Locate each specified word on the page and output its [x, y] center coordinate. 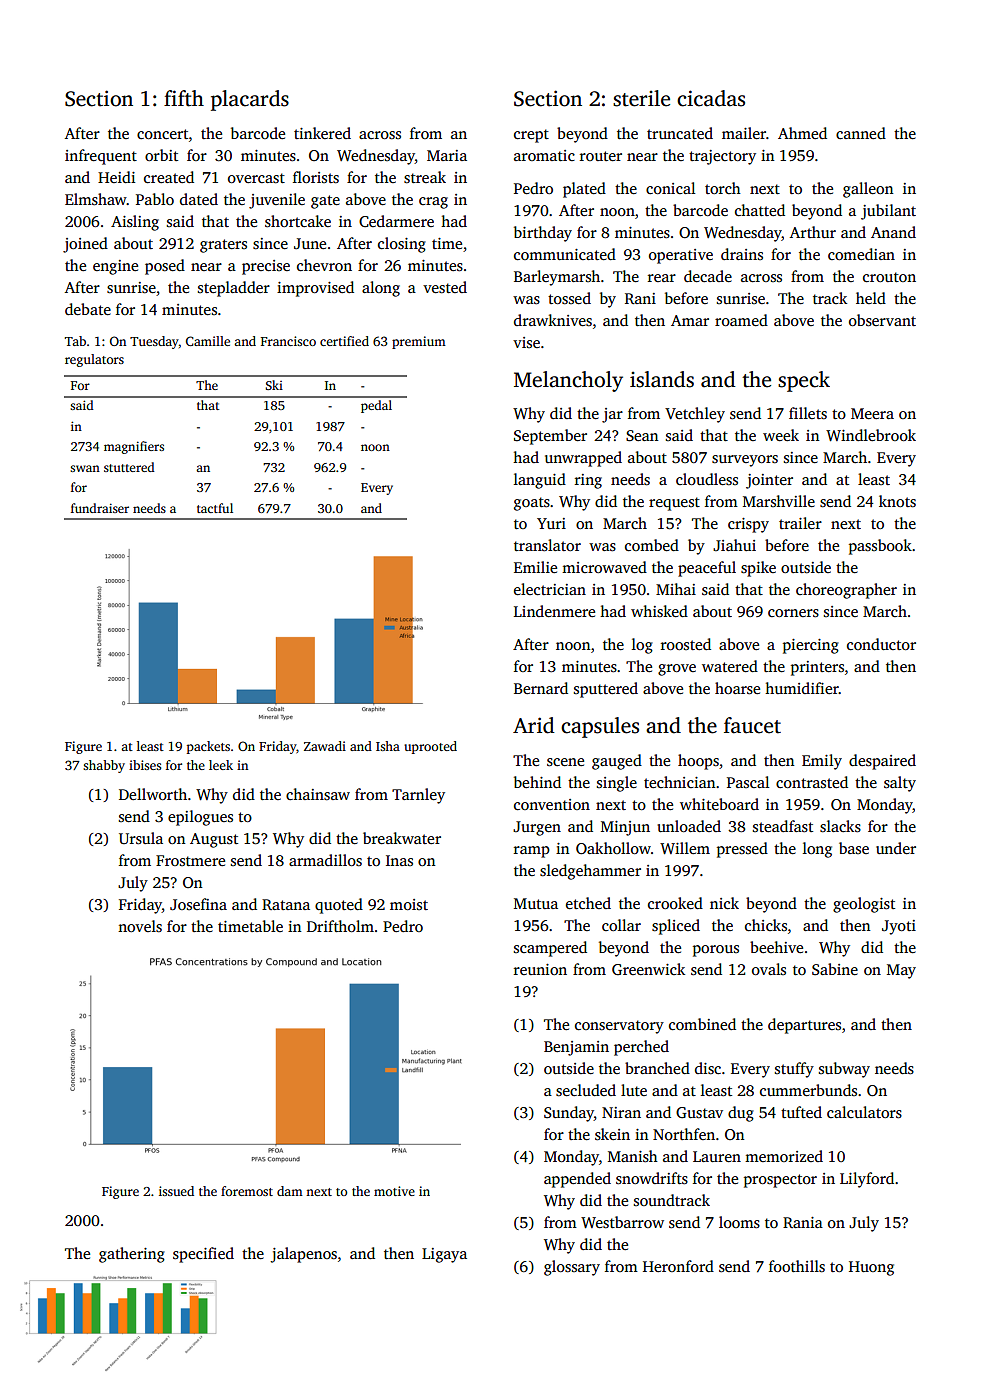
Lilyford [867, 1180]
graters [223, 246]
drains [742, 254]
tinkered [322, 133]
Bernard [541, 688]
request [674, 504]
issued [176, 1191]
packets [208, 747]
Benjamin [576, 1048]
